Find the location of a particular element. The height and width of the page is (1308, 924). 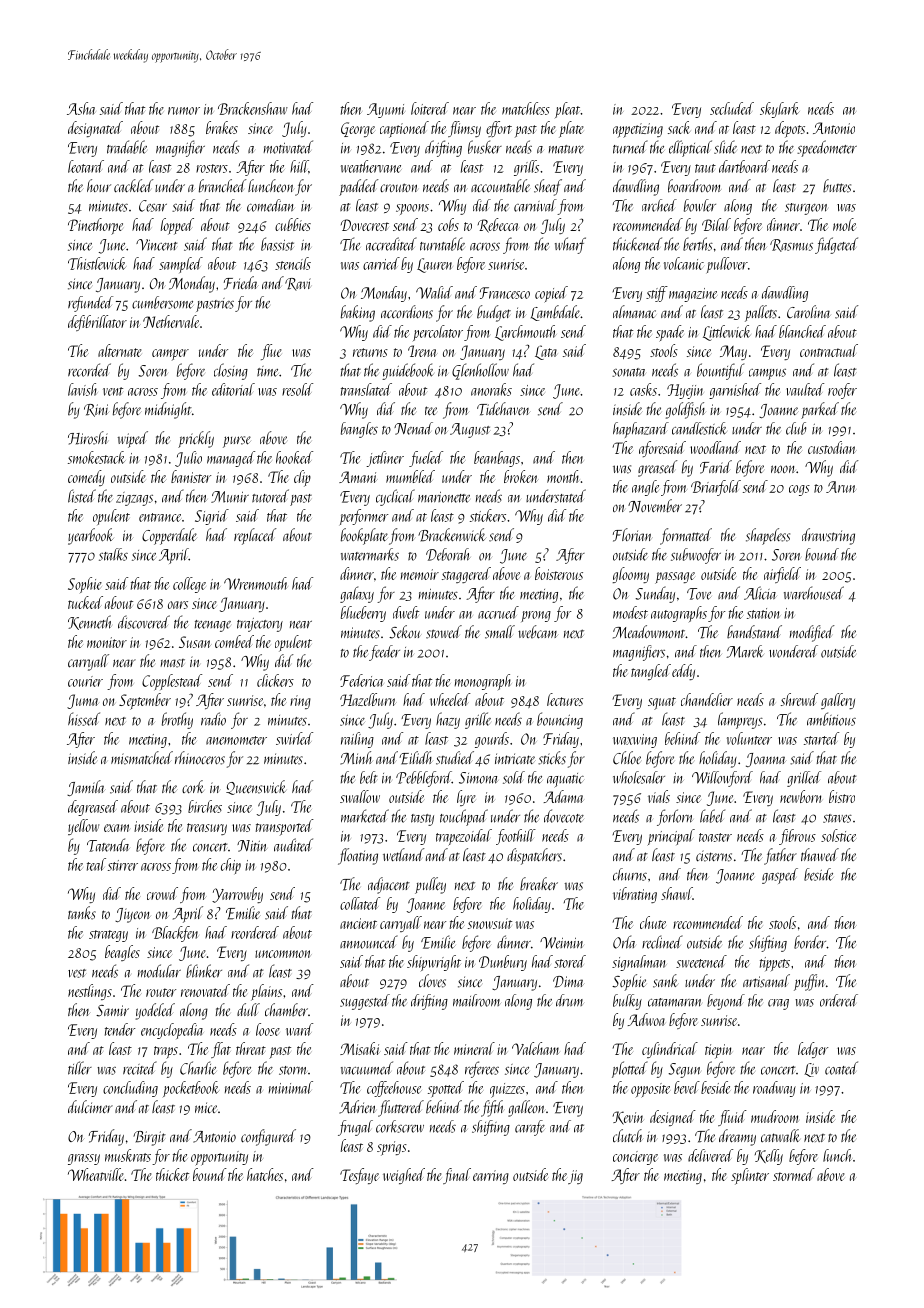

rumor is located at coordinates (184, 111).
